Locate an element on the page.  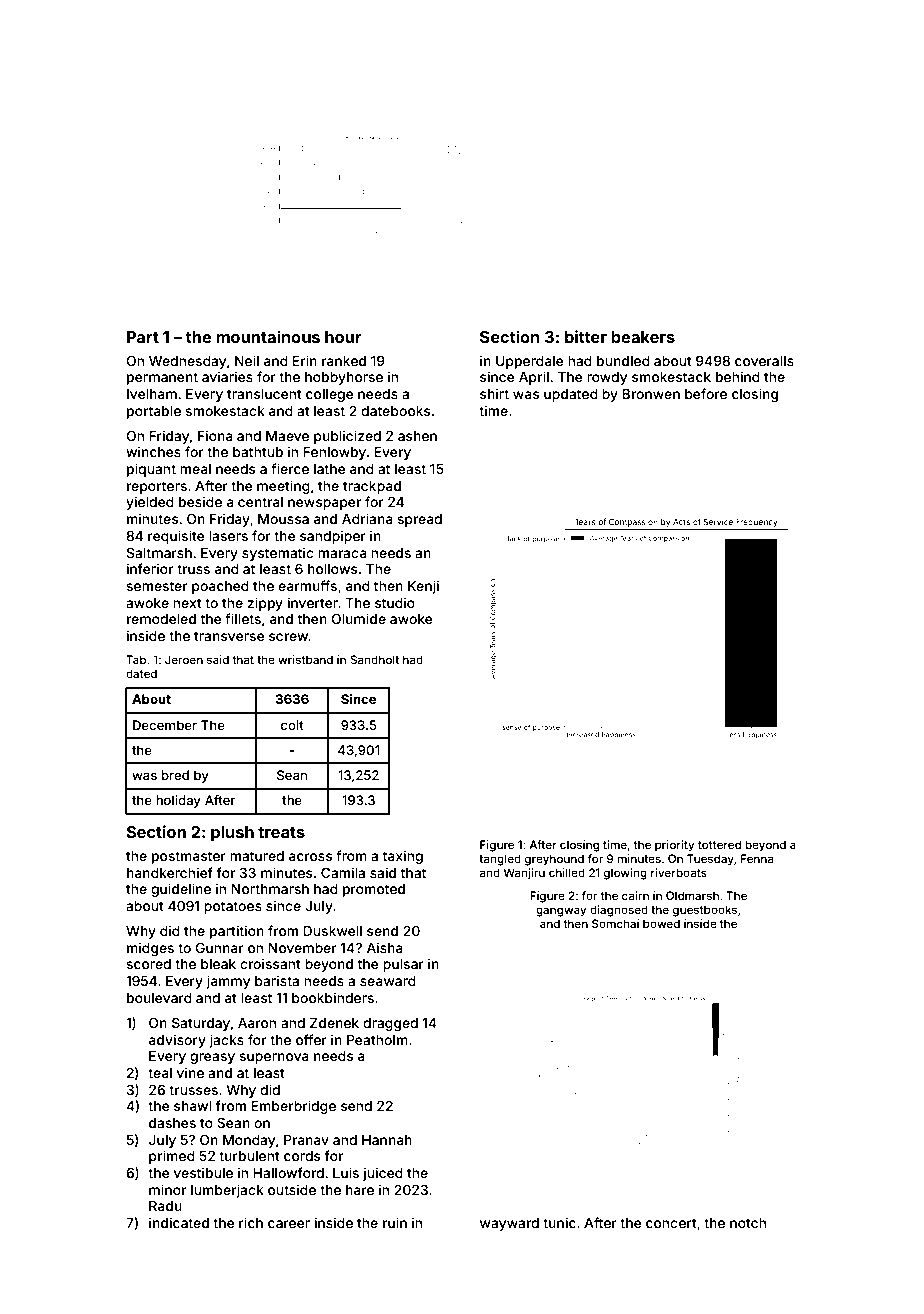
jacks is located at coordinates (226, 1041).
